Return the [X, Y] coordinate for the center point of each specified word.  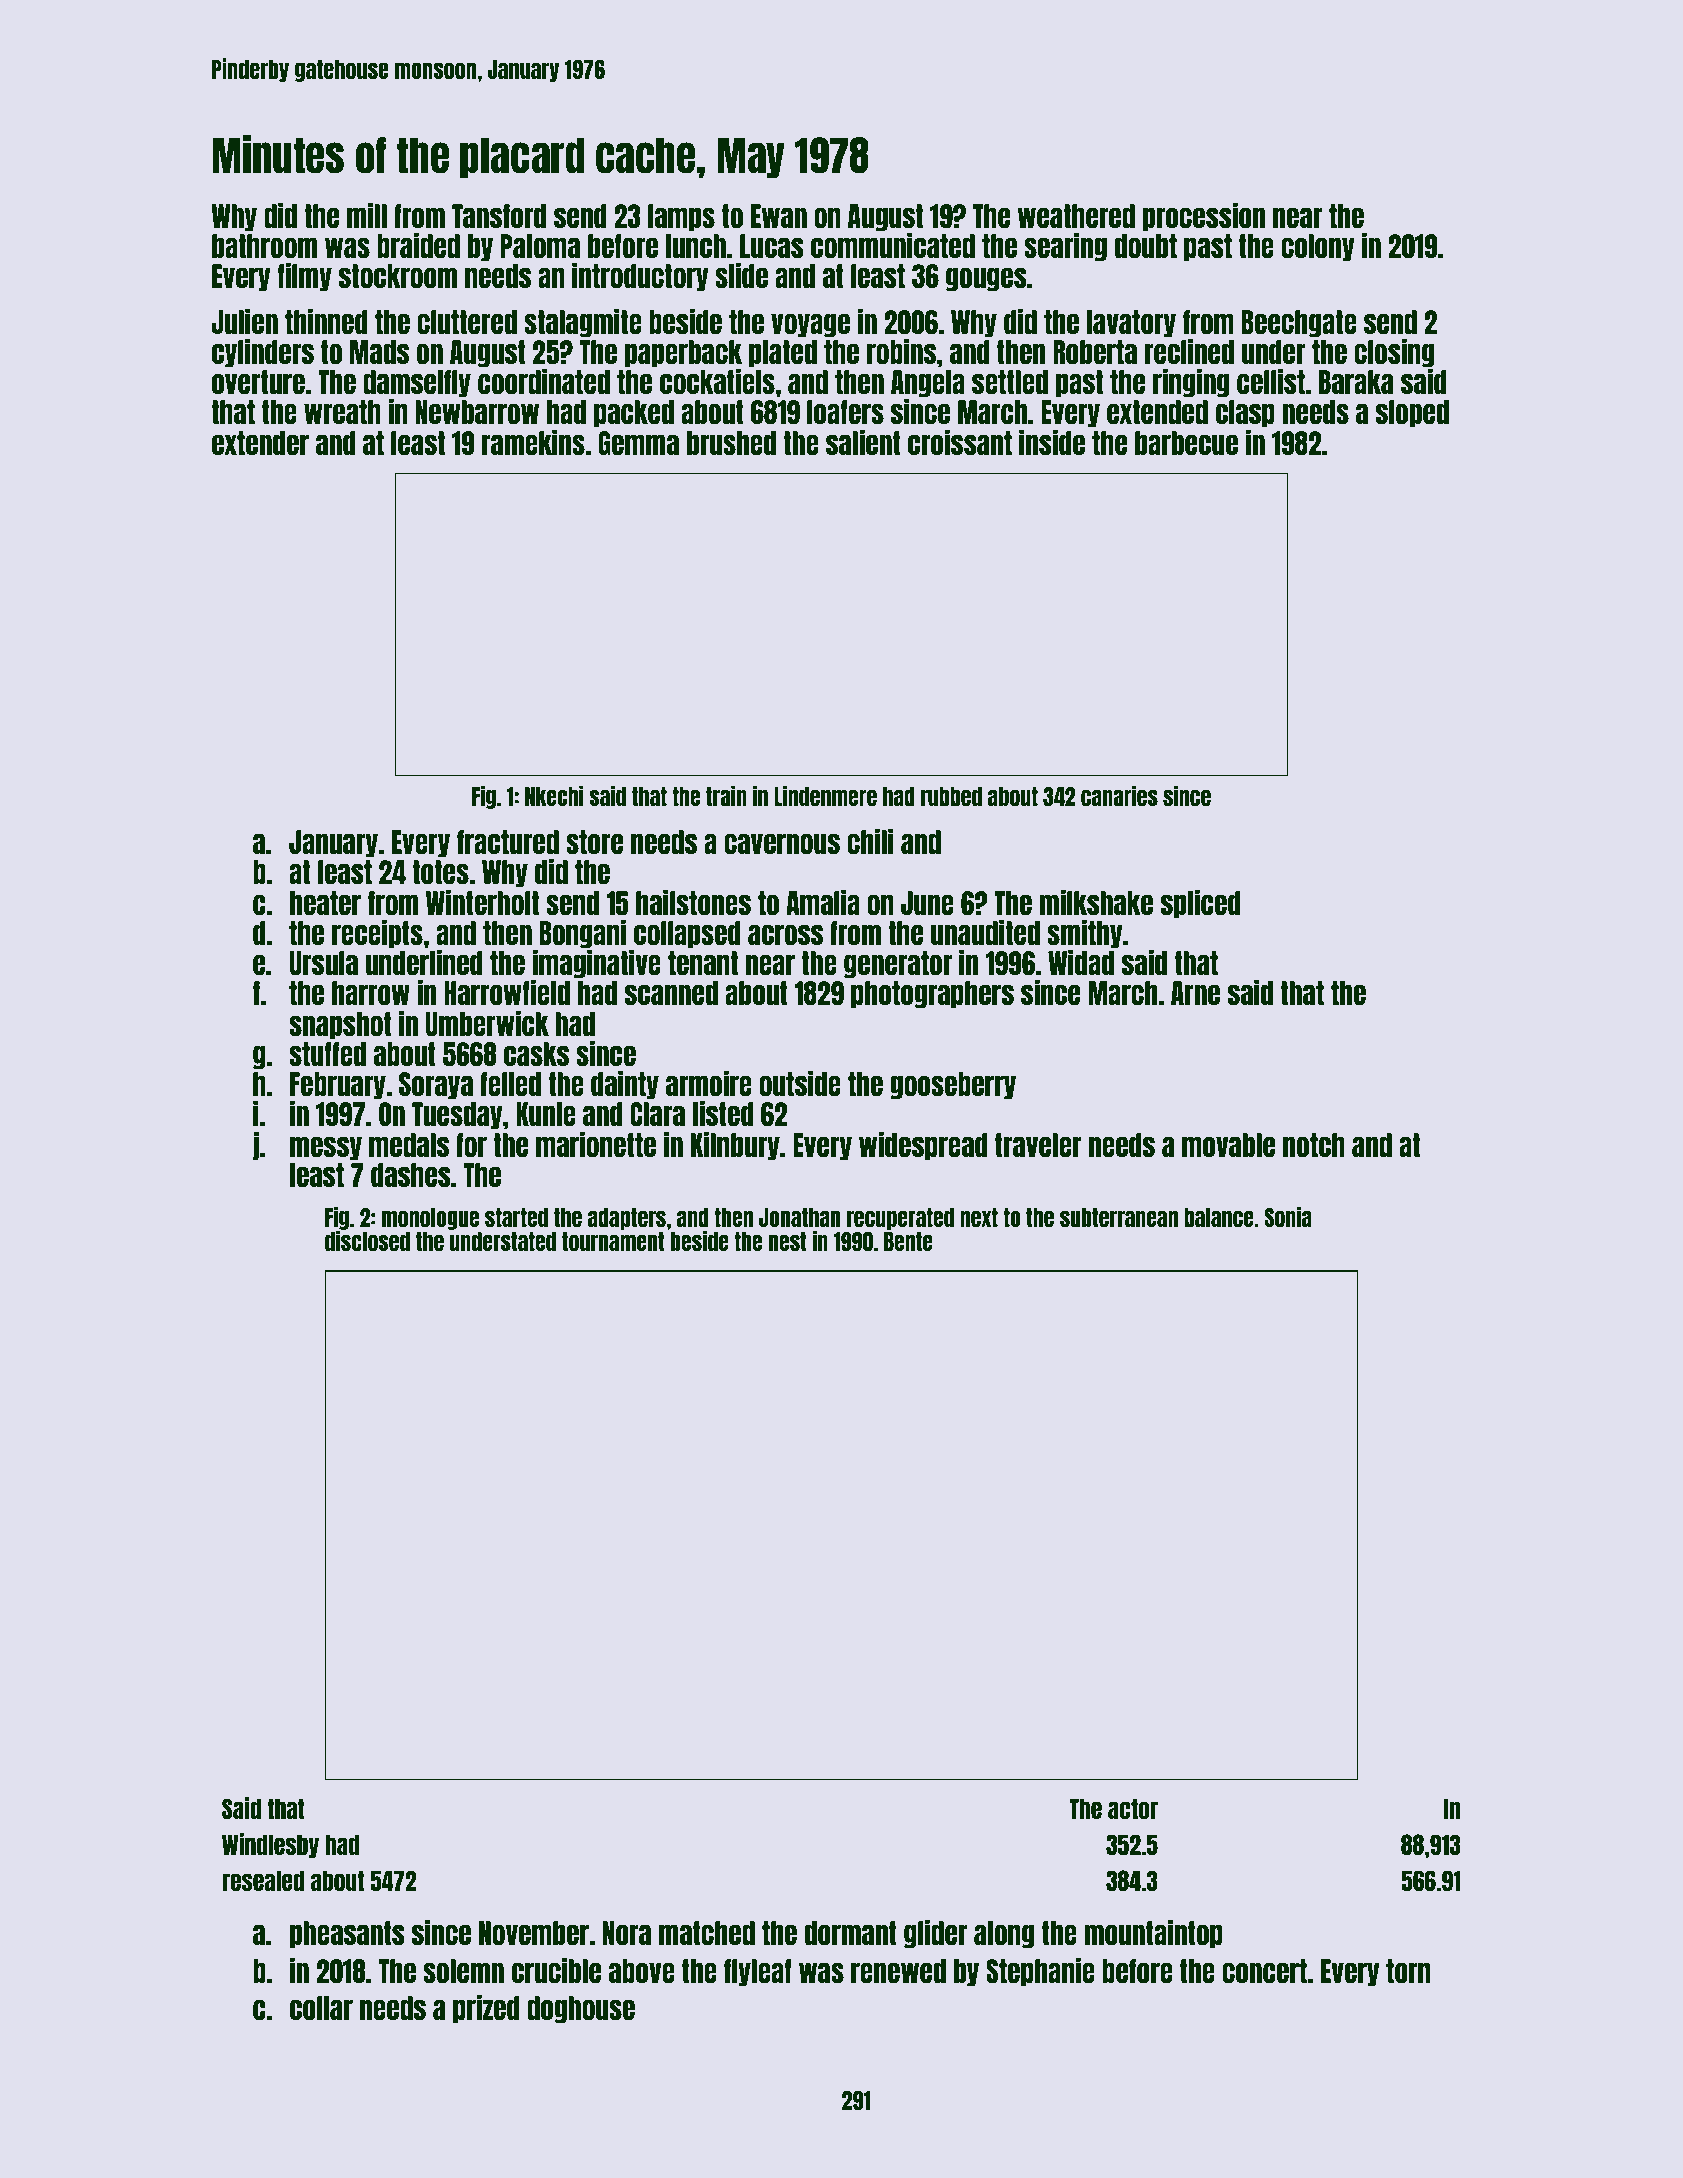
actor [1133, 1808]
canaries [1119, 795]
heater [325, 903]
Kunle [546, 1114]
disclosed [367, 1241]
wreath [342, 412]
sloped [1412, 414]
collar [321, 2008]
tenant [703, 963]
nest [788, 1241]
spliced [1201, 904]
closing [1394, 353]
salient [863, 442]
